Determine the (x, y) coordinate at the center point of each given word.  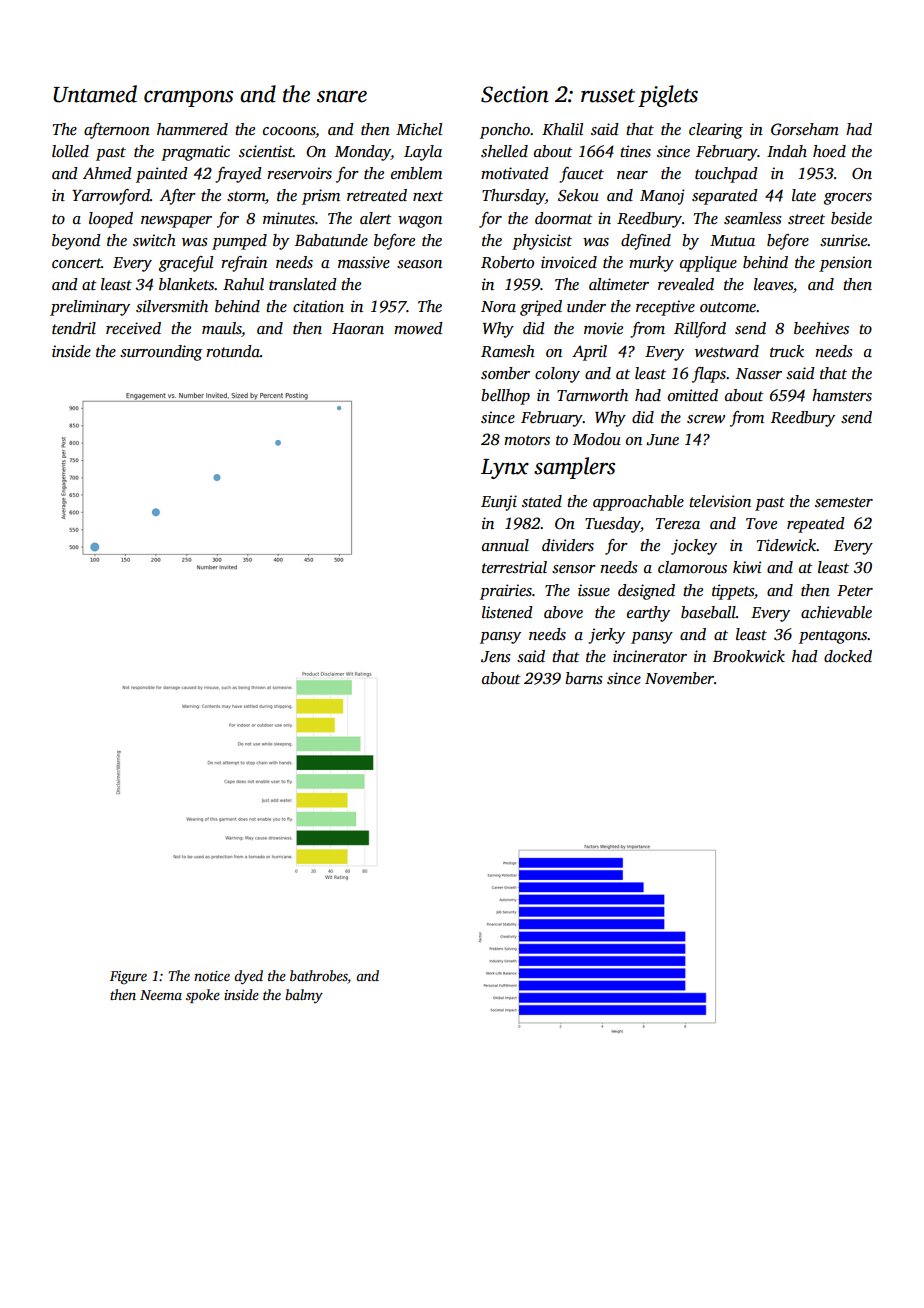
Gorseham (805, 129)
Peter (855, 590)
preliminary (90, 308)
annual (505, 545)
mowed (418, 328)
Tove (761, 523)
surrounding (161, 353)
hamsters (842, 395)
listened (507, 612)
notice (212, 976)
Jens (496, 657)
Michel (419, 129)
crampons (188, 99)
